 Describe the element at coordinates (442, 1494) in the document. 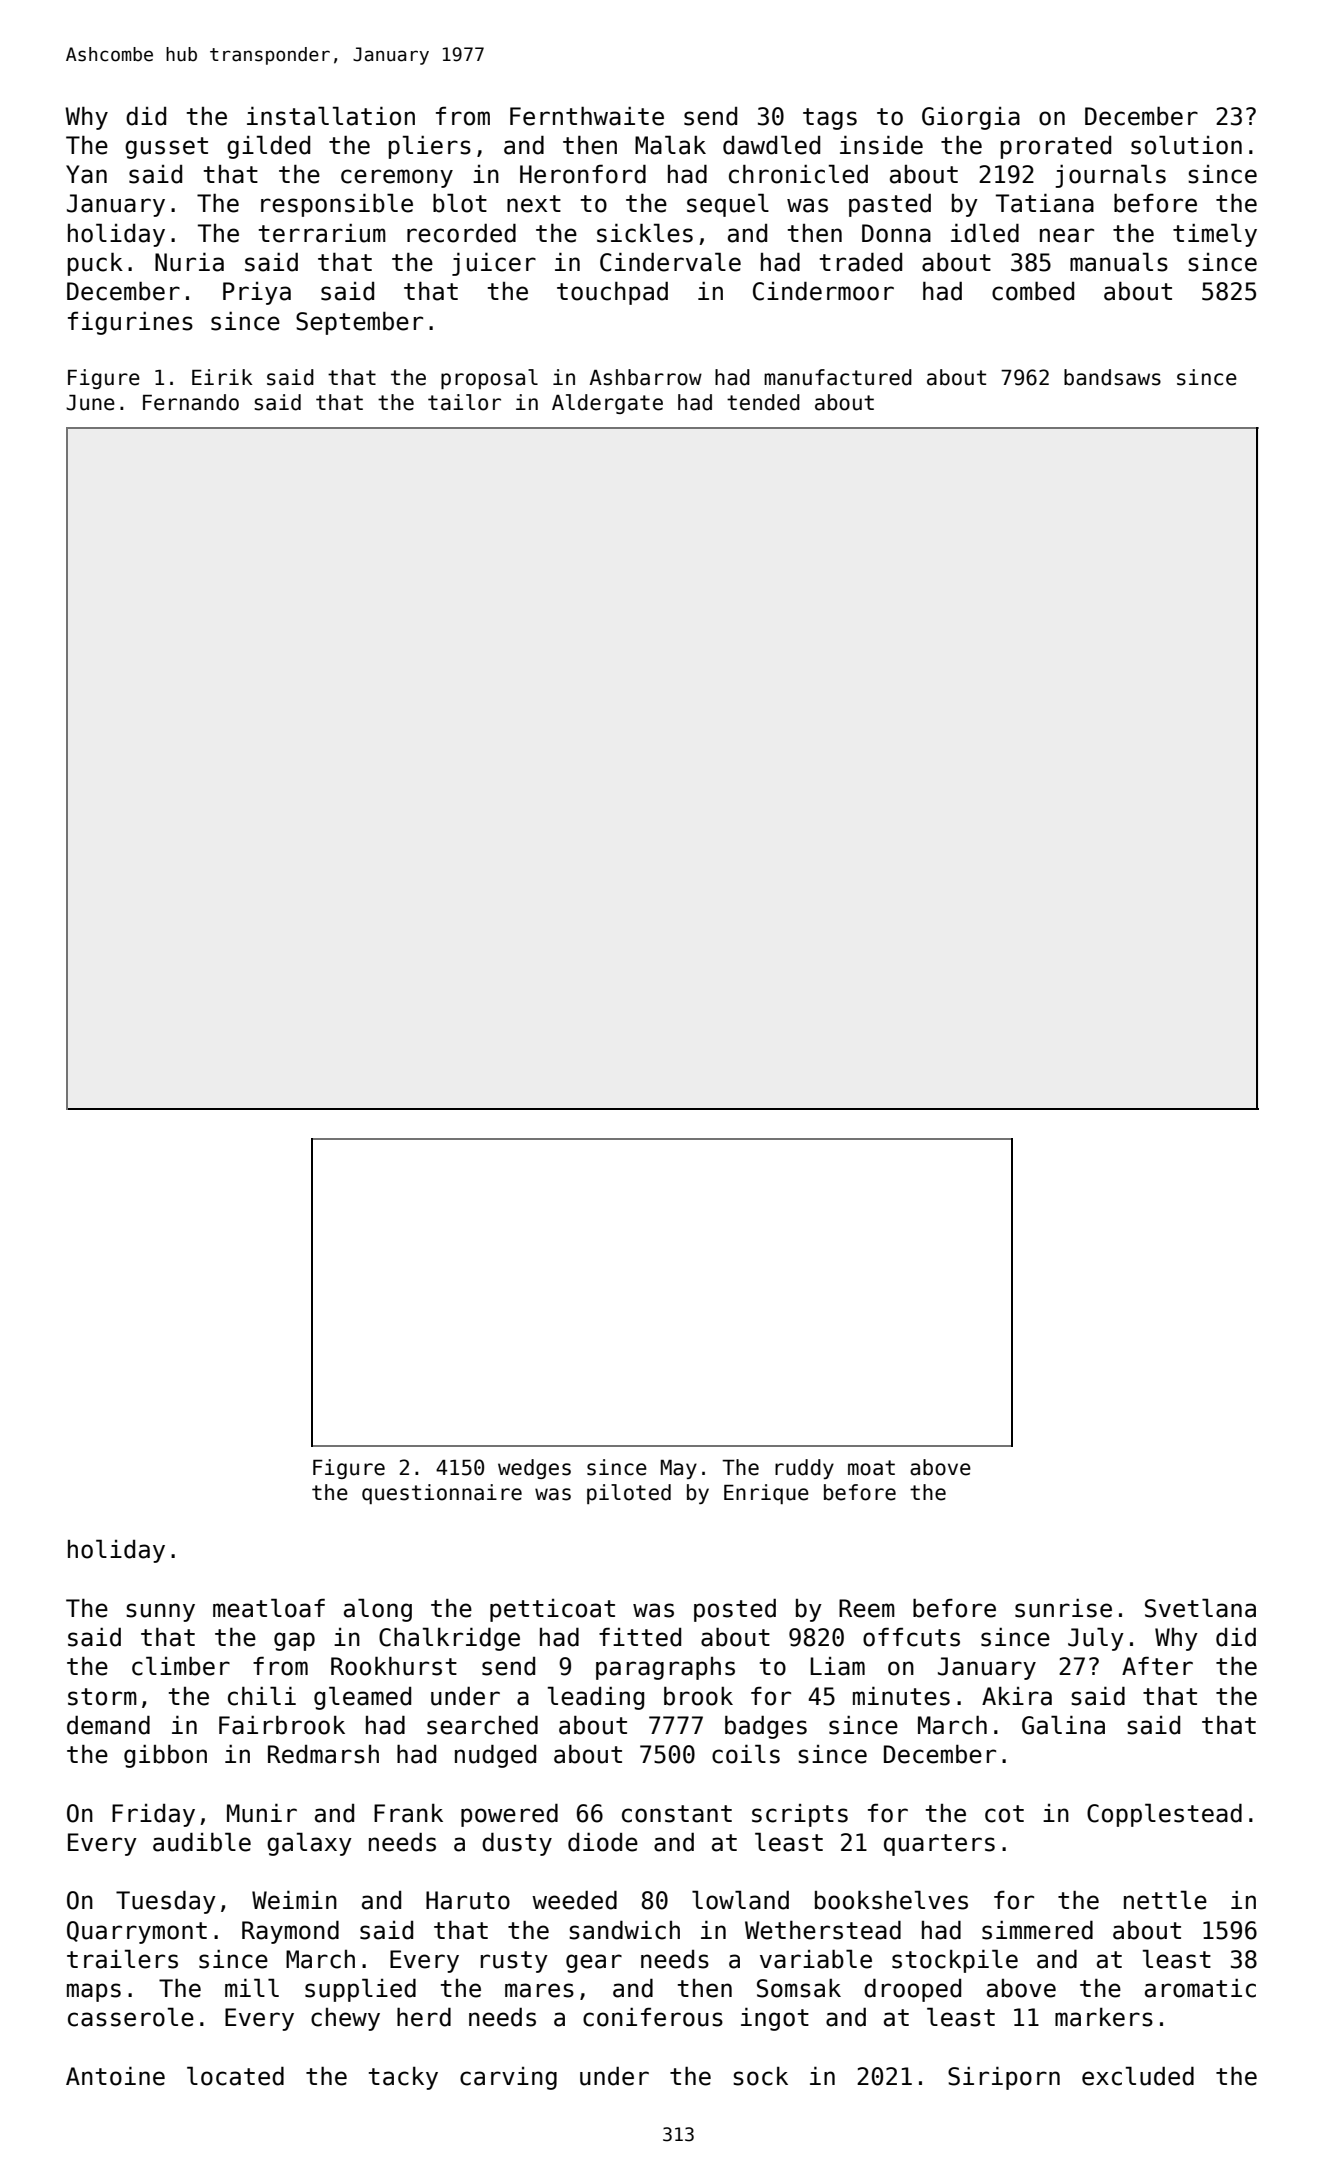

I see `questionnaire` at that location.
